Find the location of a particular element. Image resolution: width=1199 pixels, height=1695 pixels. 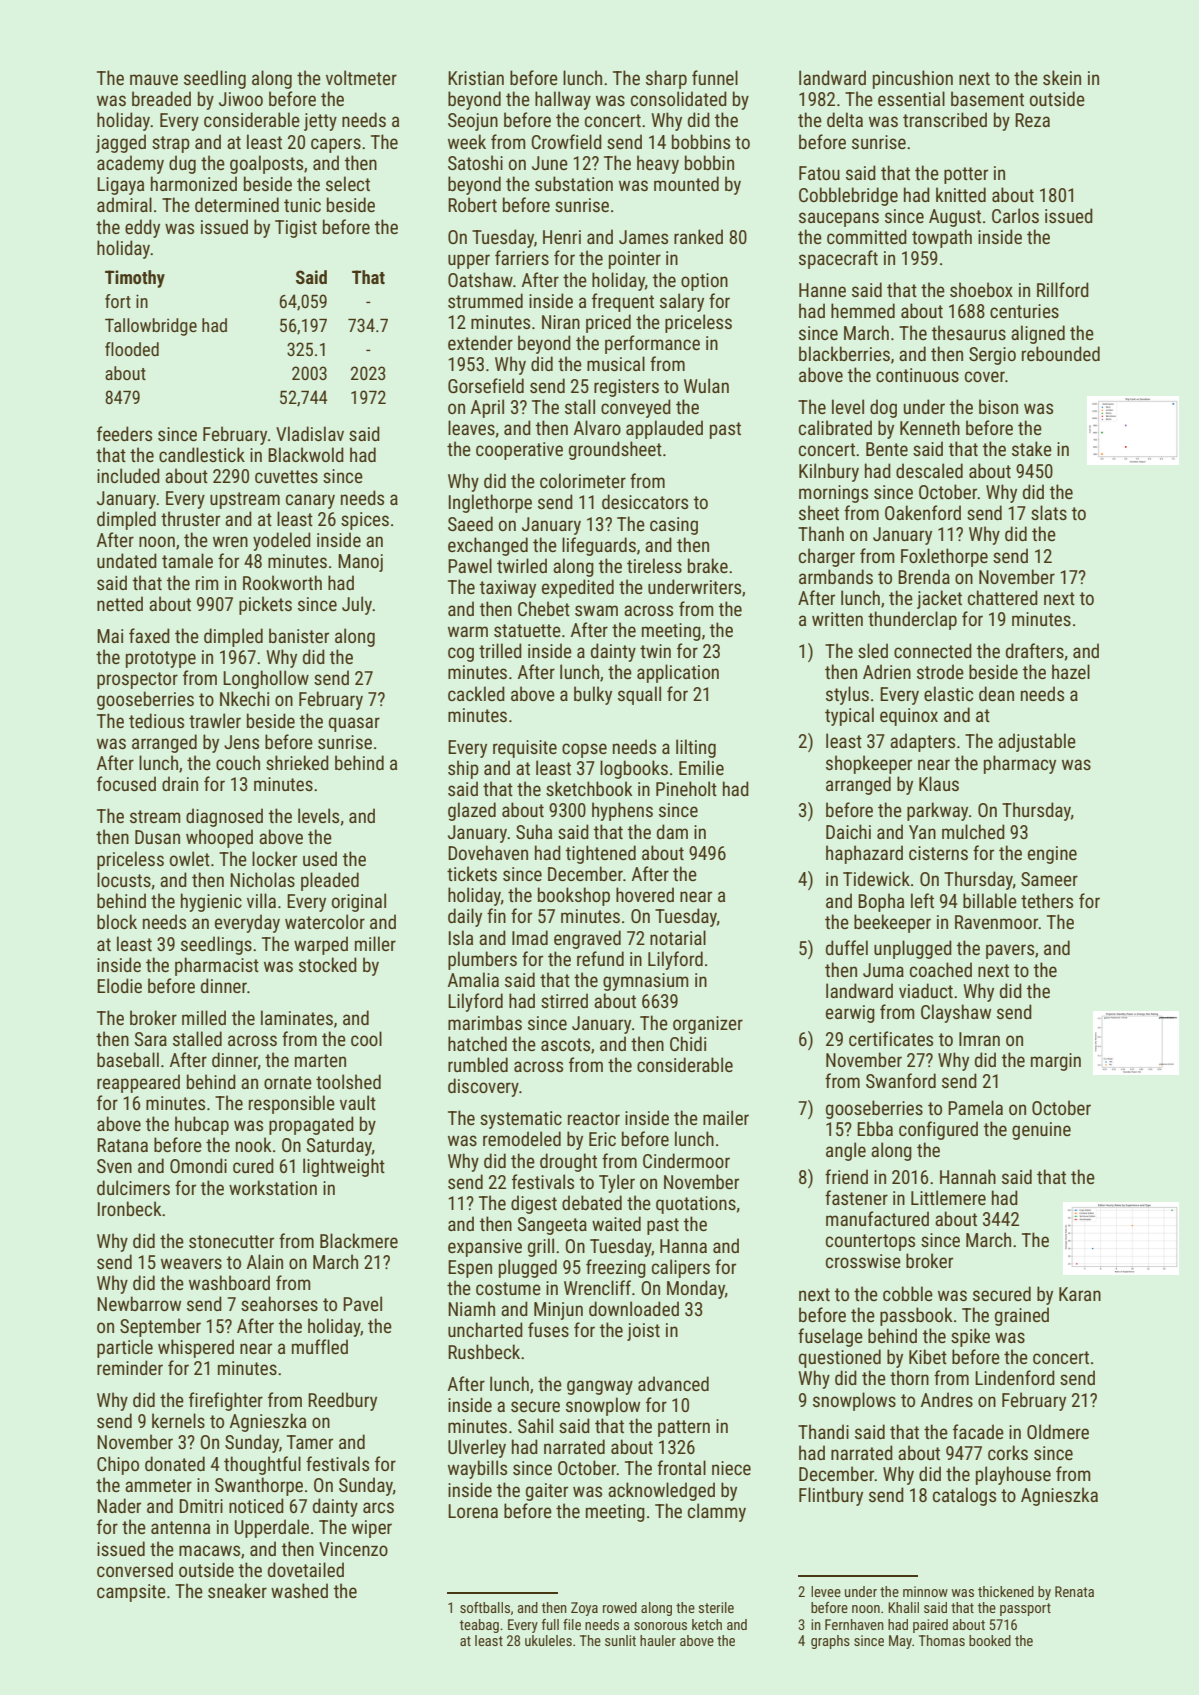

firefighter is located at coordinates (226, 1401).
